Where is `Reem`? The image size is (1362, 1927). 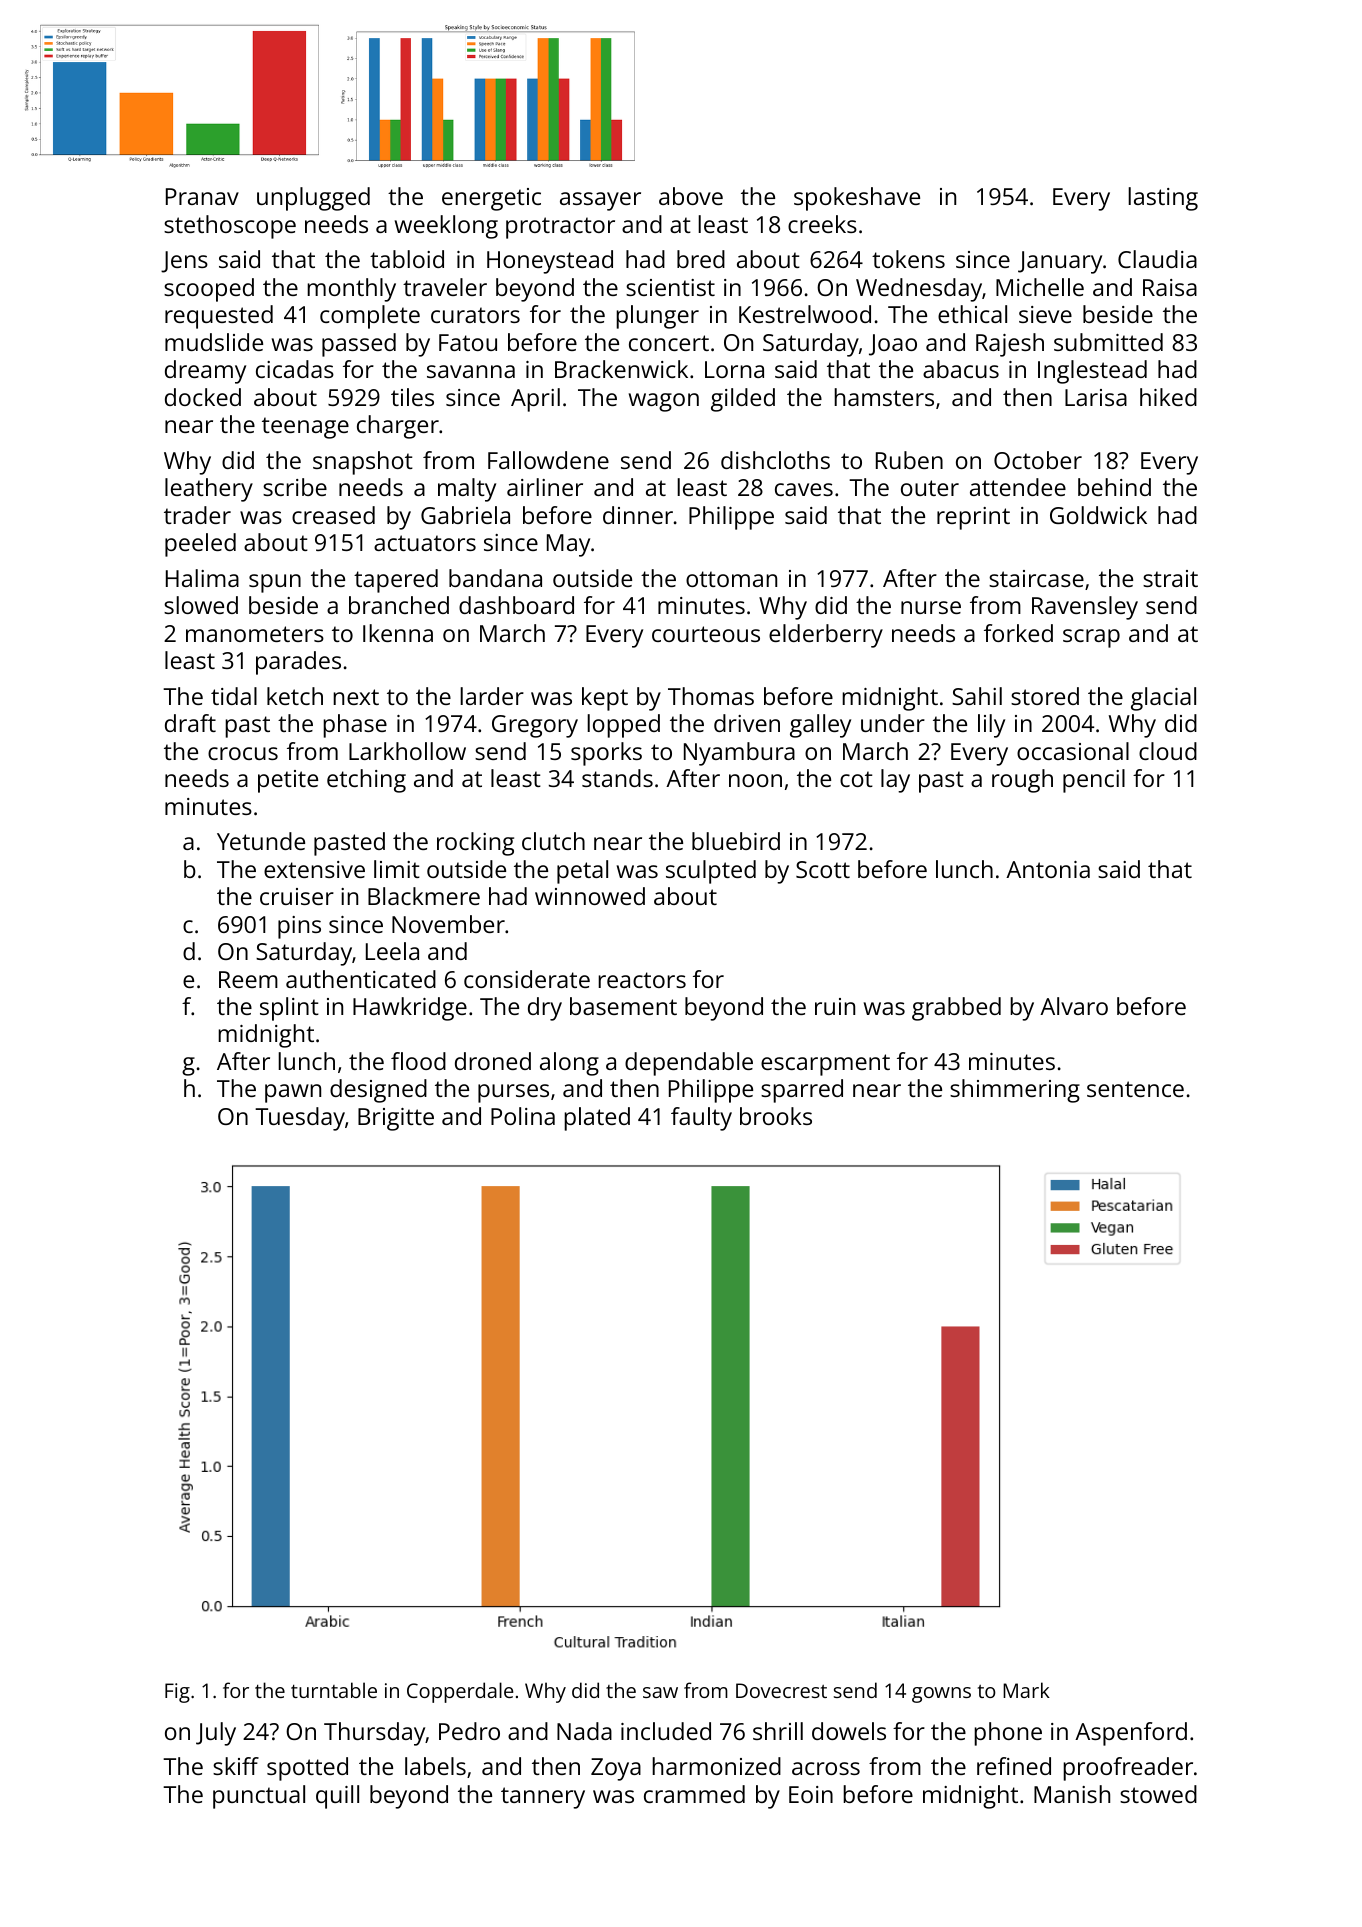
Reem is located at coordinates (248, 979).
